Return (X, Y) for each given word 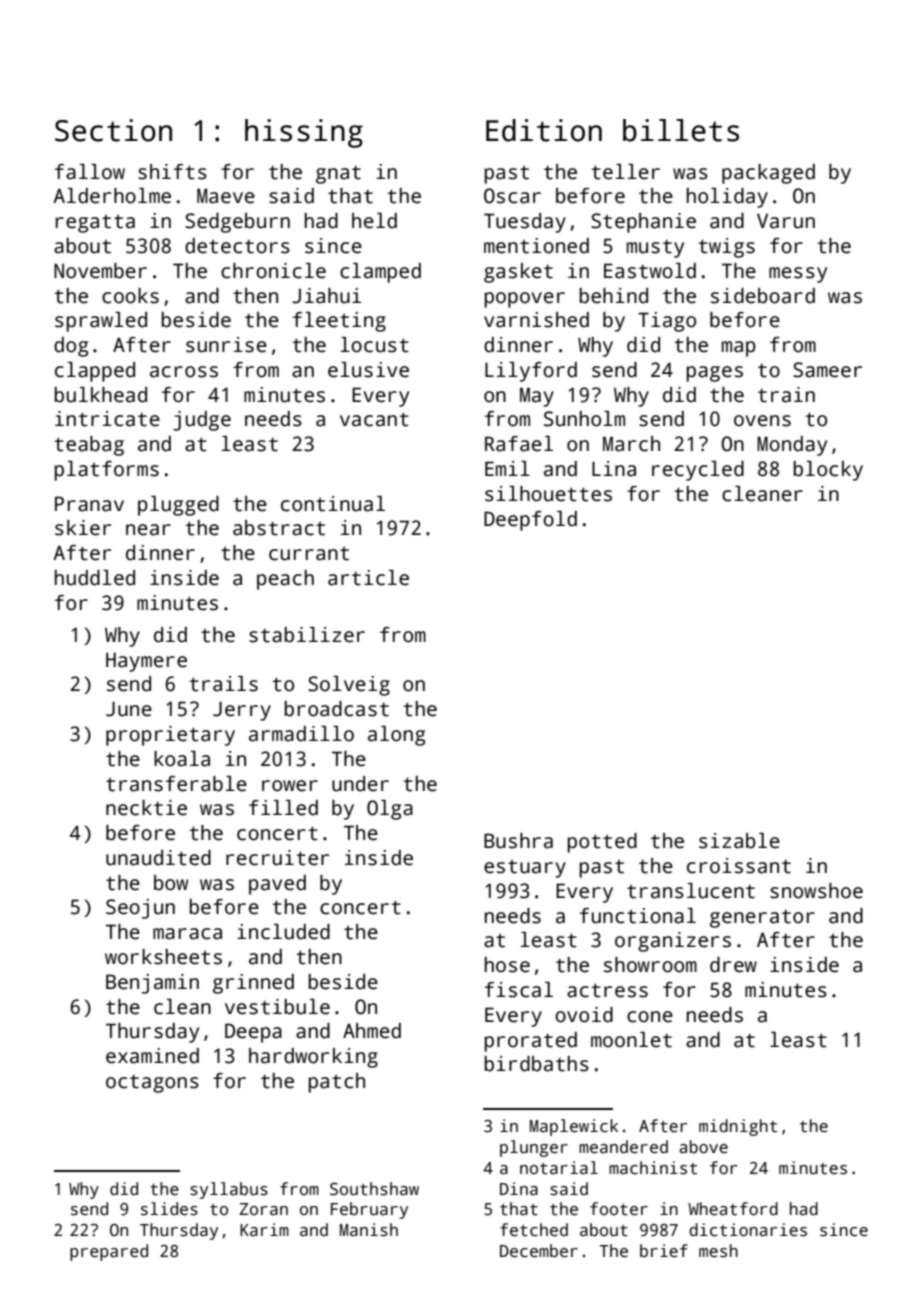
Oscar (512, 196)
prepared (109, 1252)
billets (681, 130)
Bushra (518, 841)
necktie (146, 808)
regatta (95, 223)
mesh (718, 1251)
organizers (673, 942)
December (539, 1251)
